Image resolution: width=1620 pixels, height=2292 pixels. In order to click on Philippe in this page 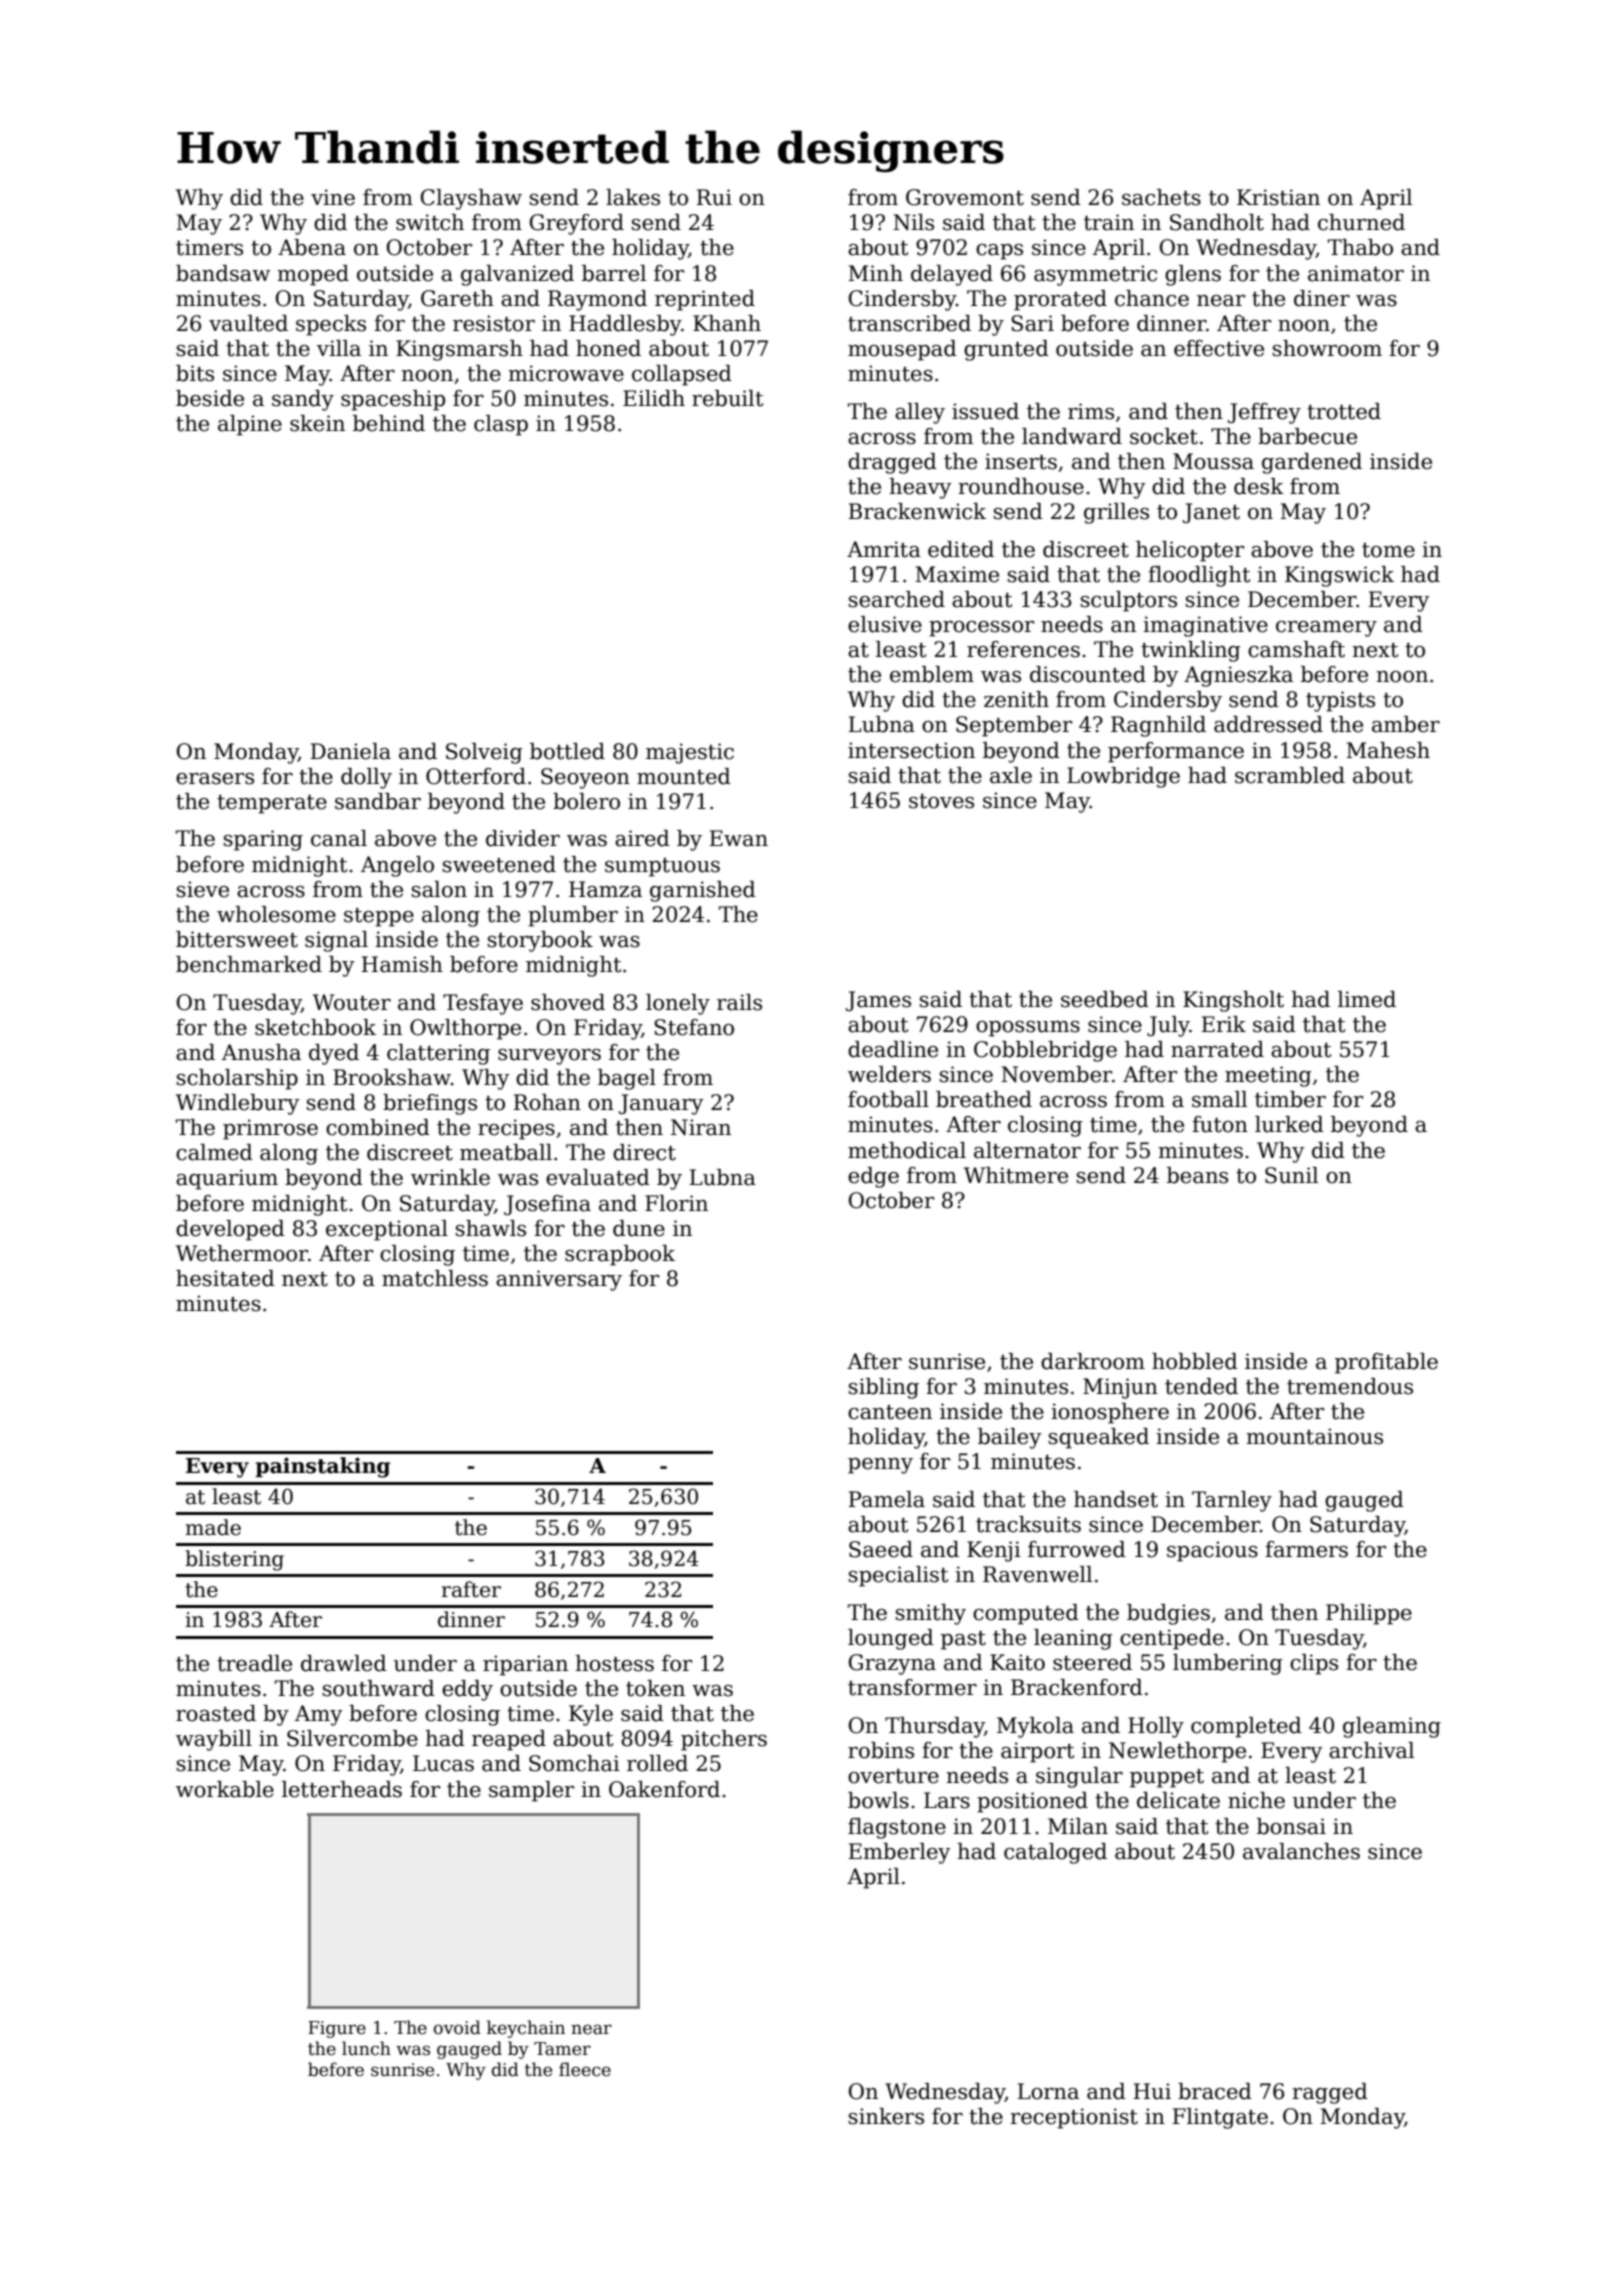, I will do `click(1369, 1614)`.
